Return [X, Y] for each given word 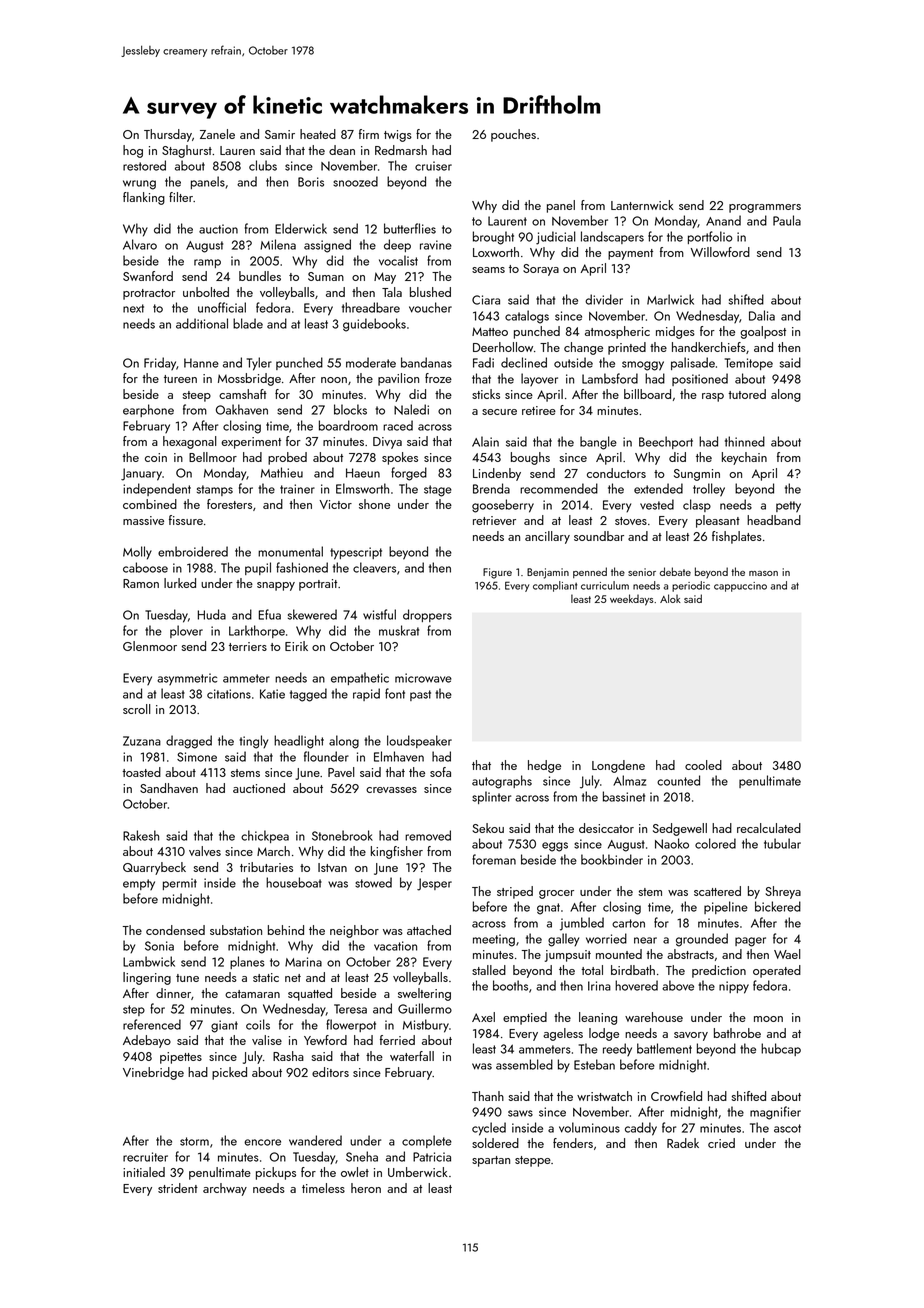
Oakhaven [242, 409]
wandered [315, 1140]
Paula [787, 220]
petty [788, 507]
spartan [491, 1161]
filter [181, 197]
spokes [400, 458]
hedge [544, 766]
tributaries [266, 867]
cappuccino [740, 587]
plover [186, 631]
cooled [703, 765]
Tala [392, 292]
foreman [494, 859]
